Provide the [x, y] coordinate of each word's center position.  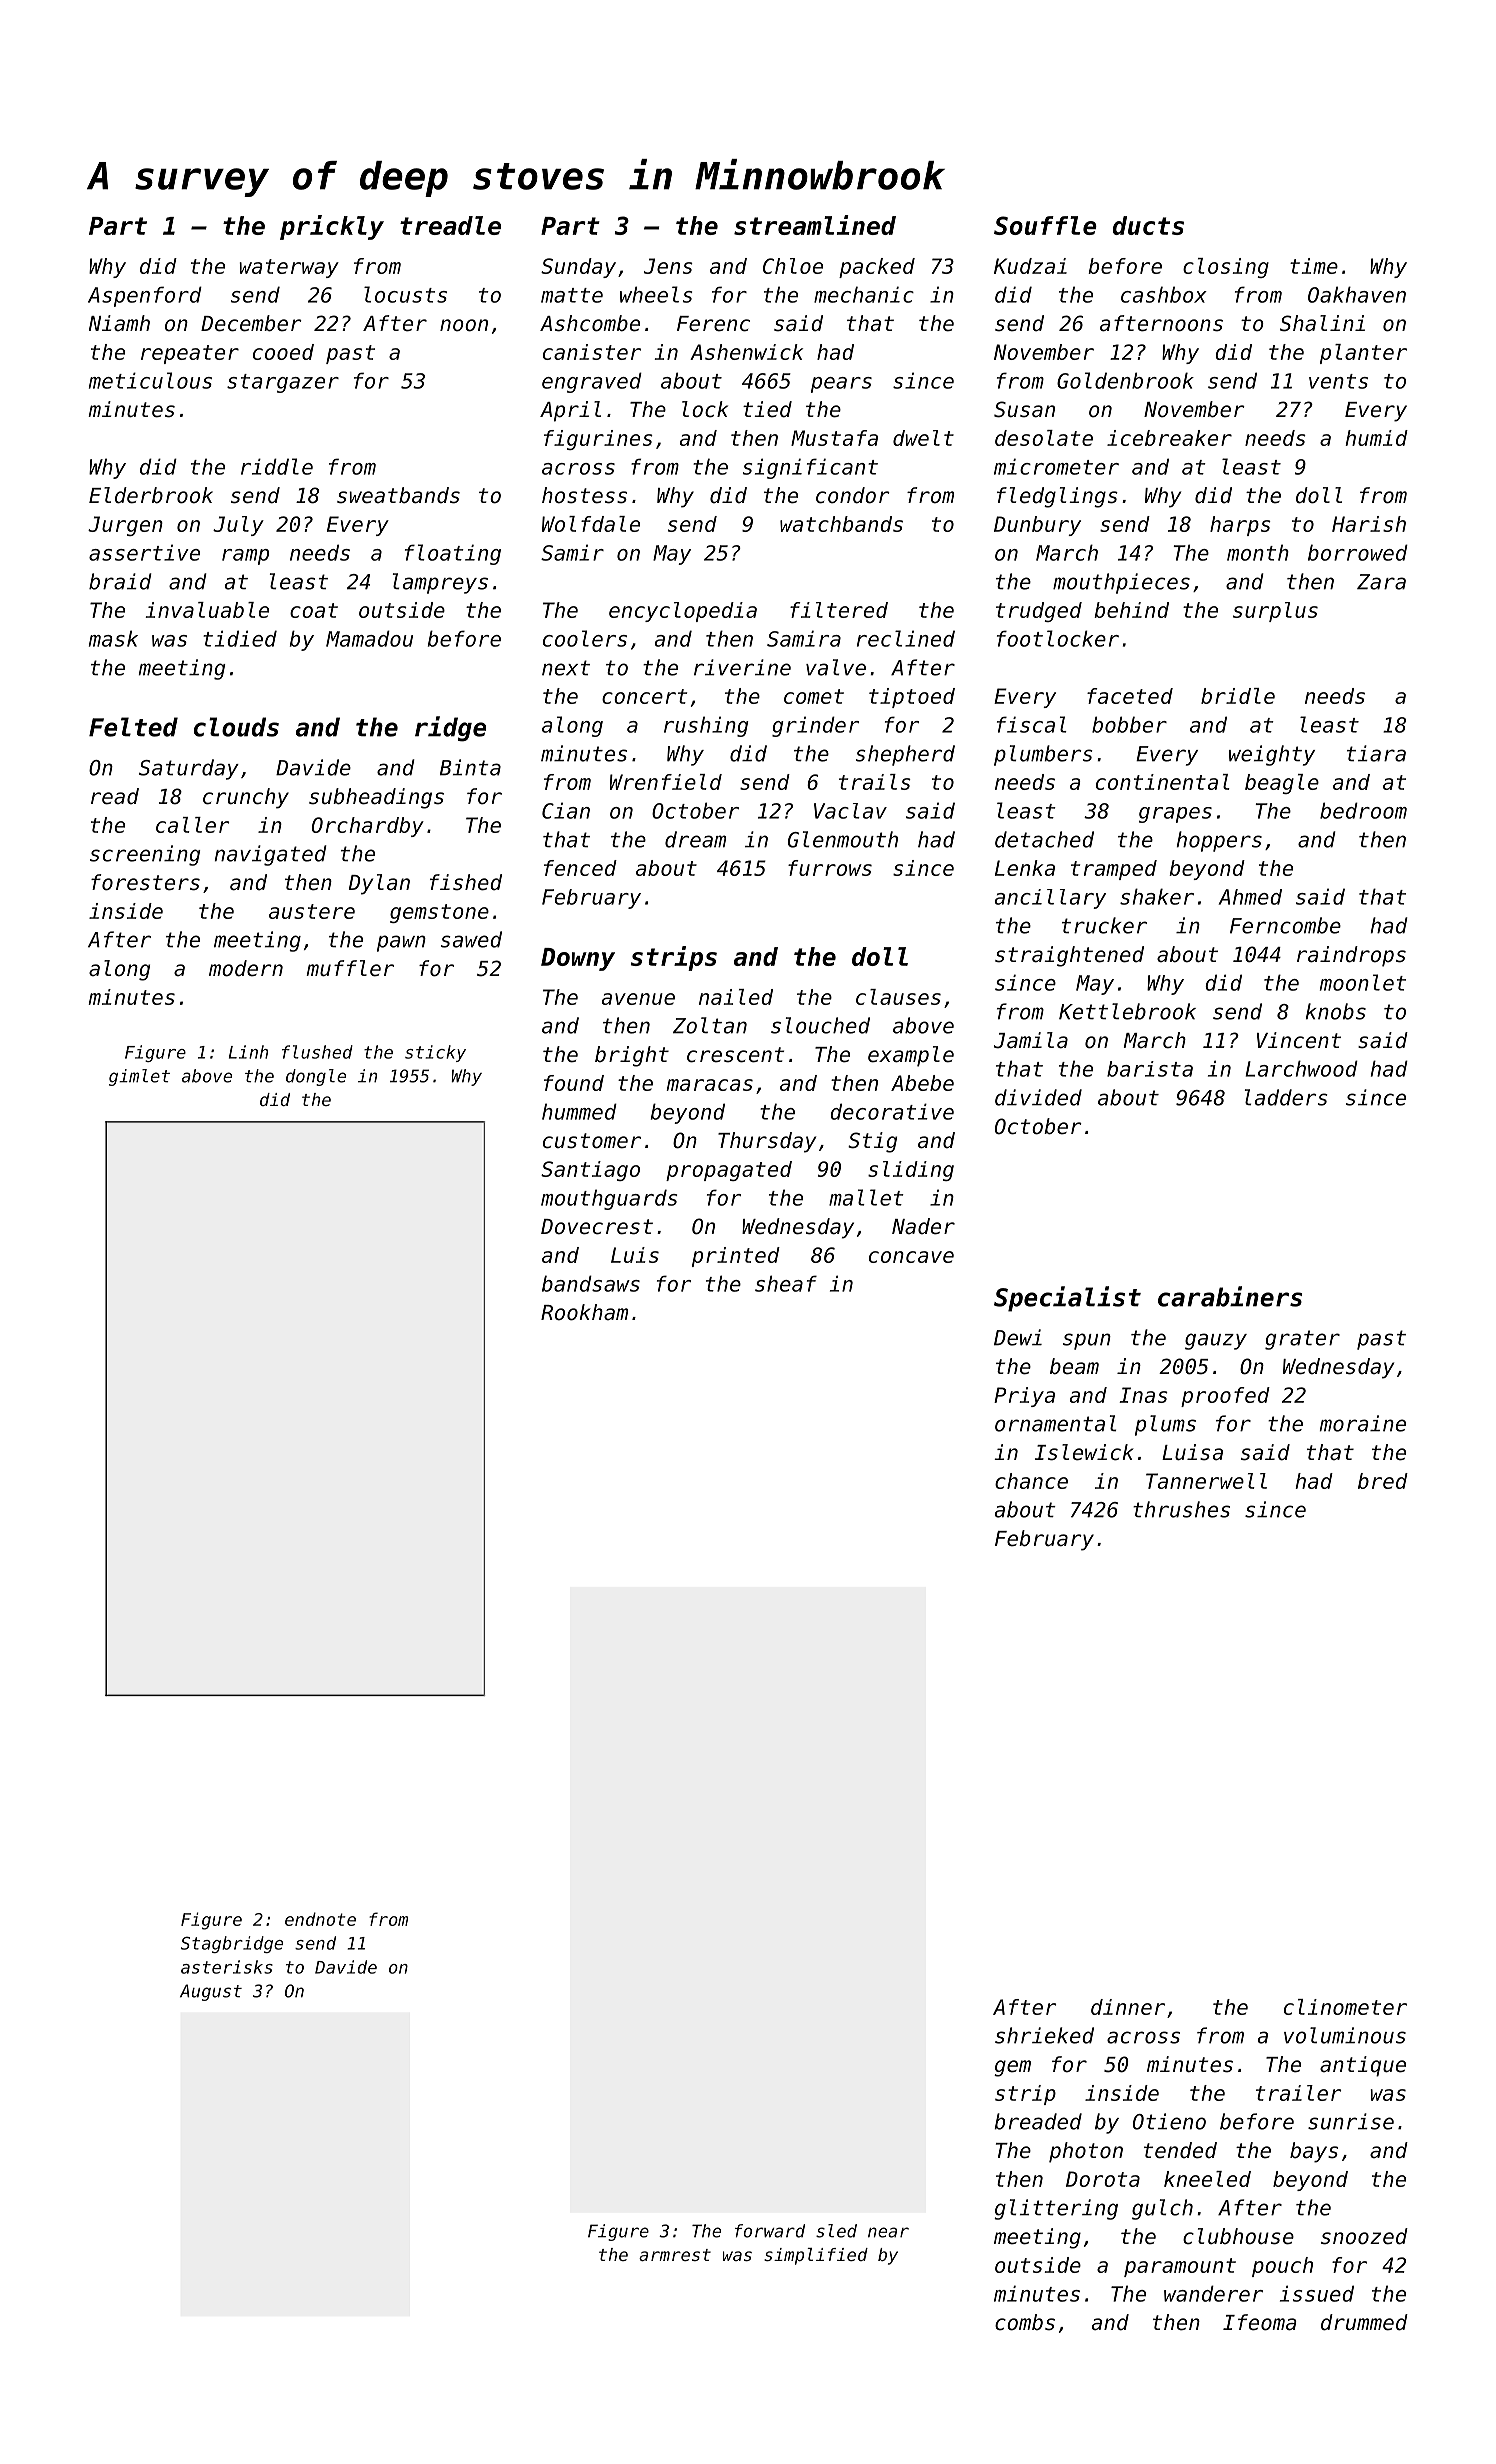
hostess [584, 495]
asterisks [227, 1967]
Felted [133, 727]
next [566, 668]
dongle [316, 1077]
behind [1131, 610]
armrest [675, 2255]
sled [836, 2231]
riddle [277, 466]
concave [911, 1257]
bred [1383, 1481]
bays [1314, 2152]
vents [1338, 381]
